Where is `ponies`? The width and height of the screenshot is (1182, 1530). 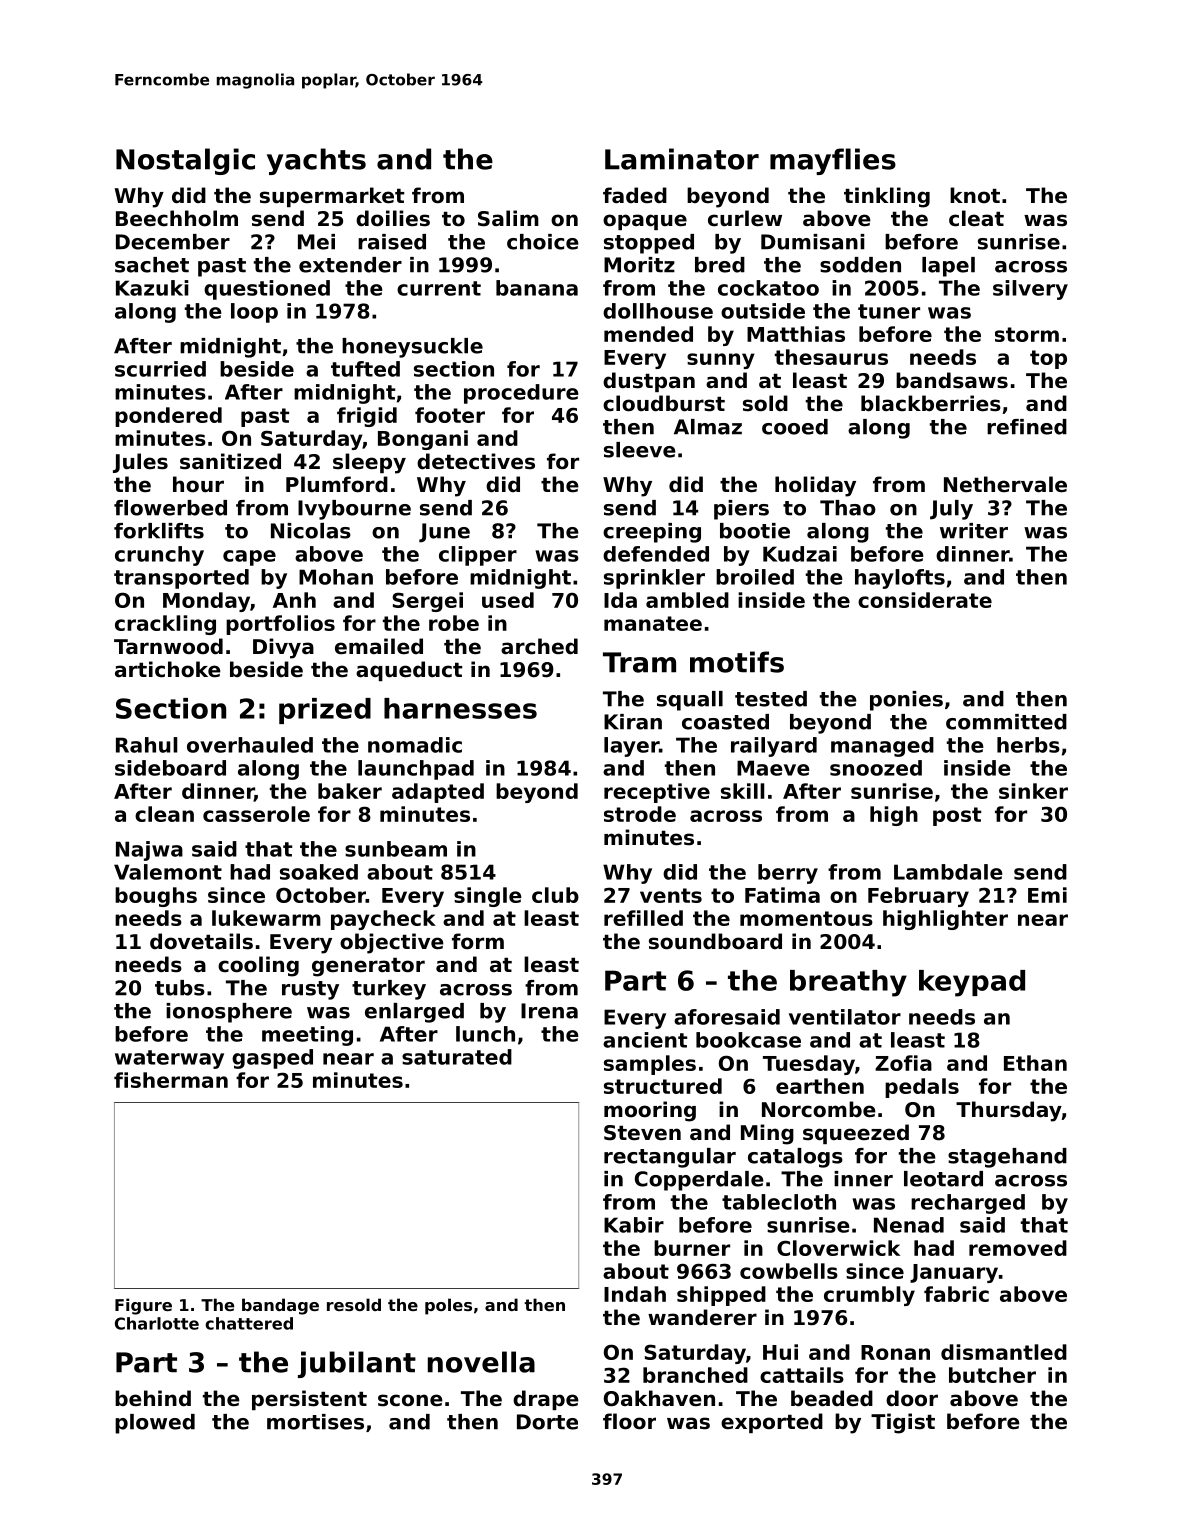 ponies is located at coordinates (906, 701).
